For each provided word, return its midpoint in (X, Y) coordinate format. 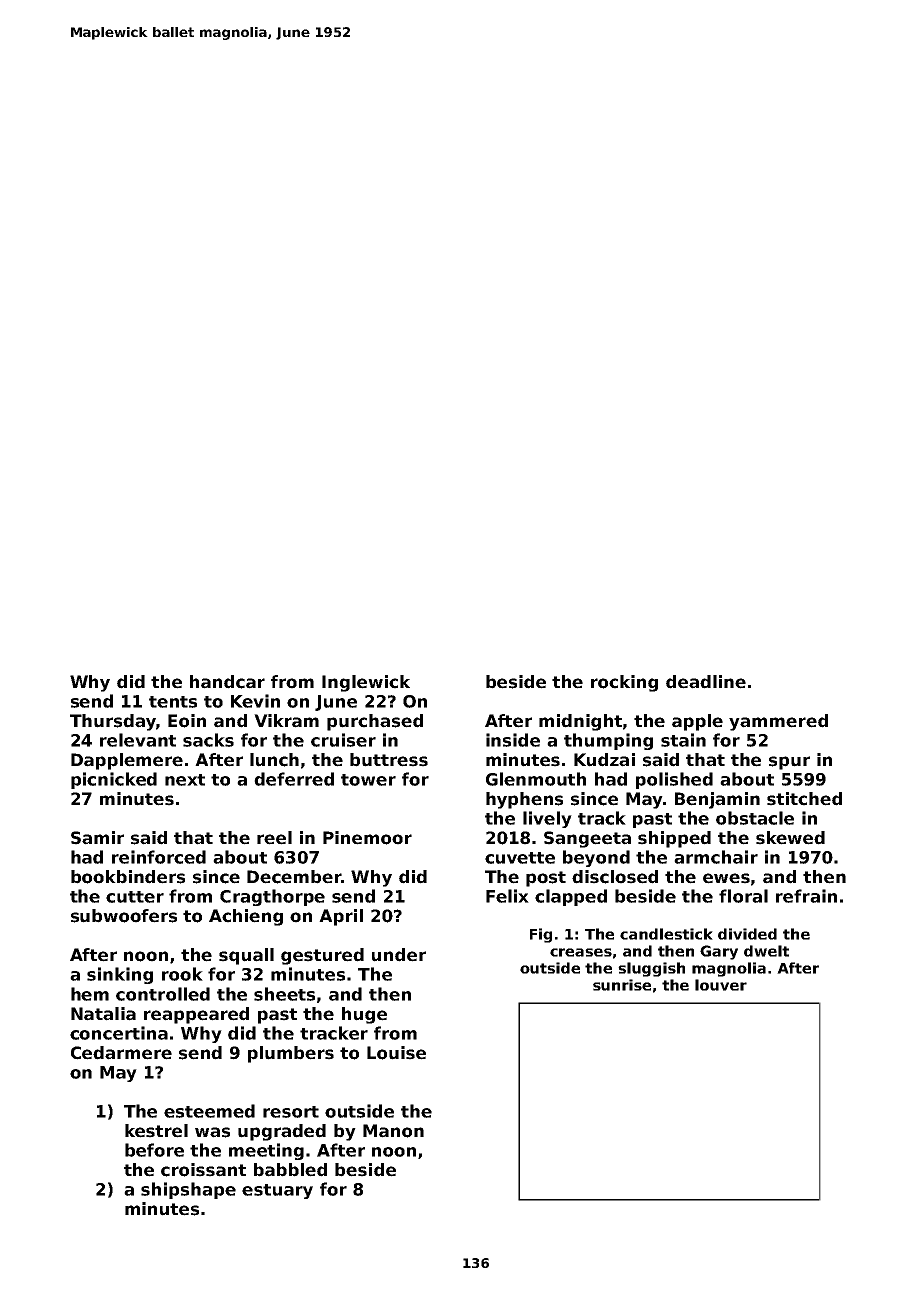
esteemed (209, 1111)
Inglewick (366, 683)
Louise (396, 1053)
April (341, 917)
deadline (706, 682)
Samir (97, 838)
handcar (227, 682)
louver (721, 985)
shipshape (188, 1190)
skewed (790, 838)
